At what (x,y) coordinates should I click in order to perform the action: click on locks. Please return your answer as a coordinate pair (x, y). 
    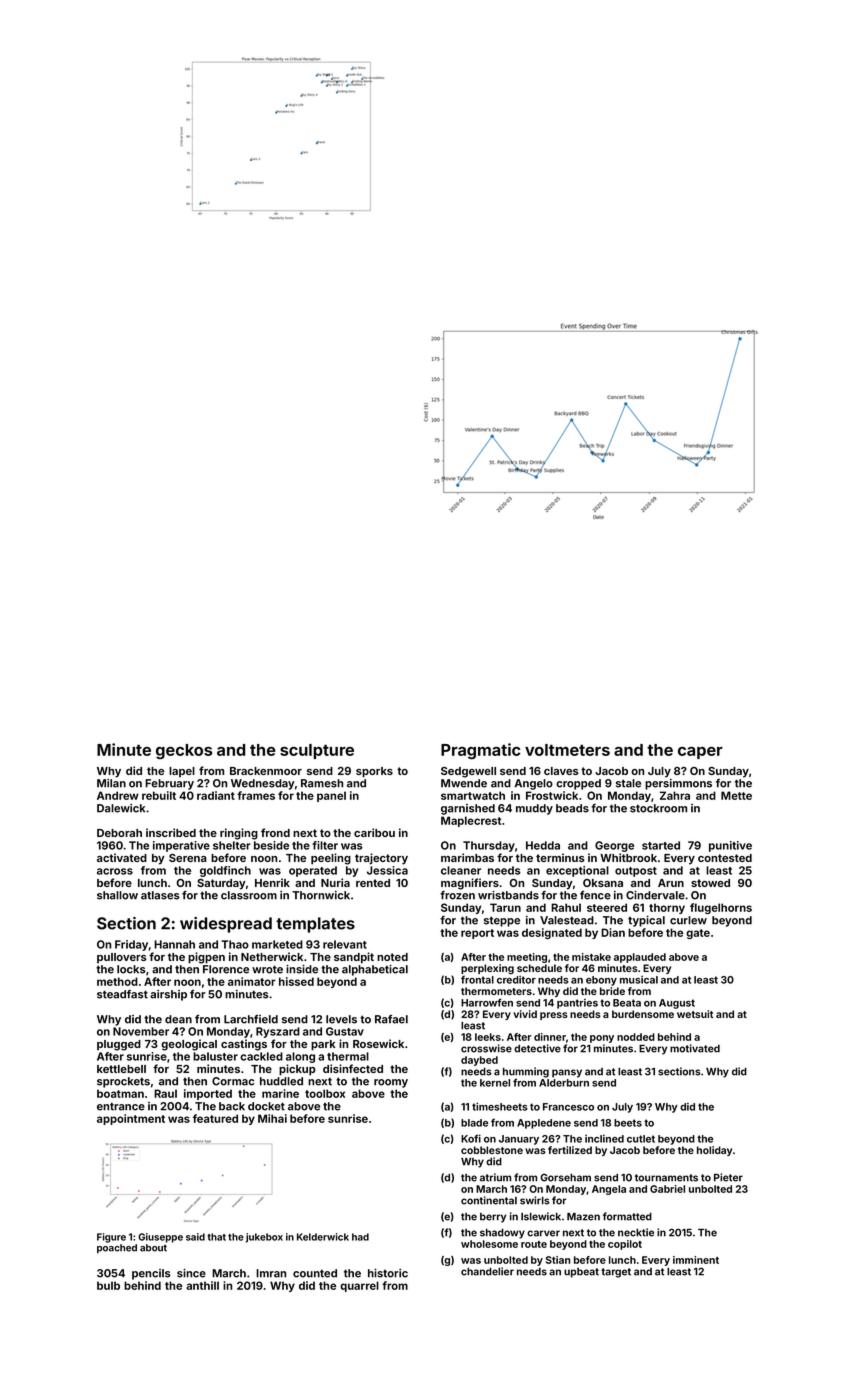
    Looking at the image, I should click on (131, 969).
